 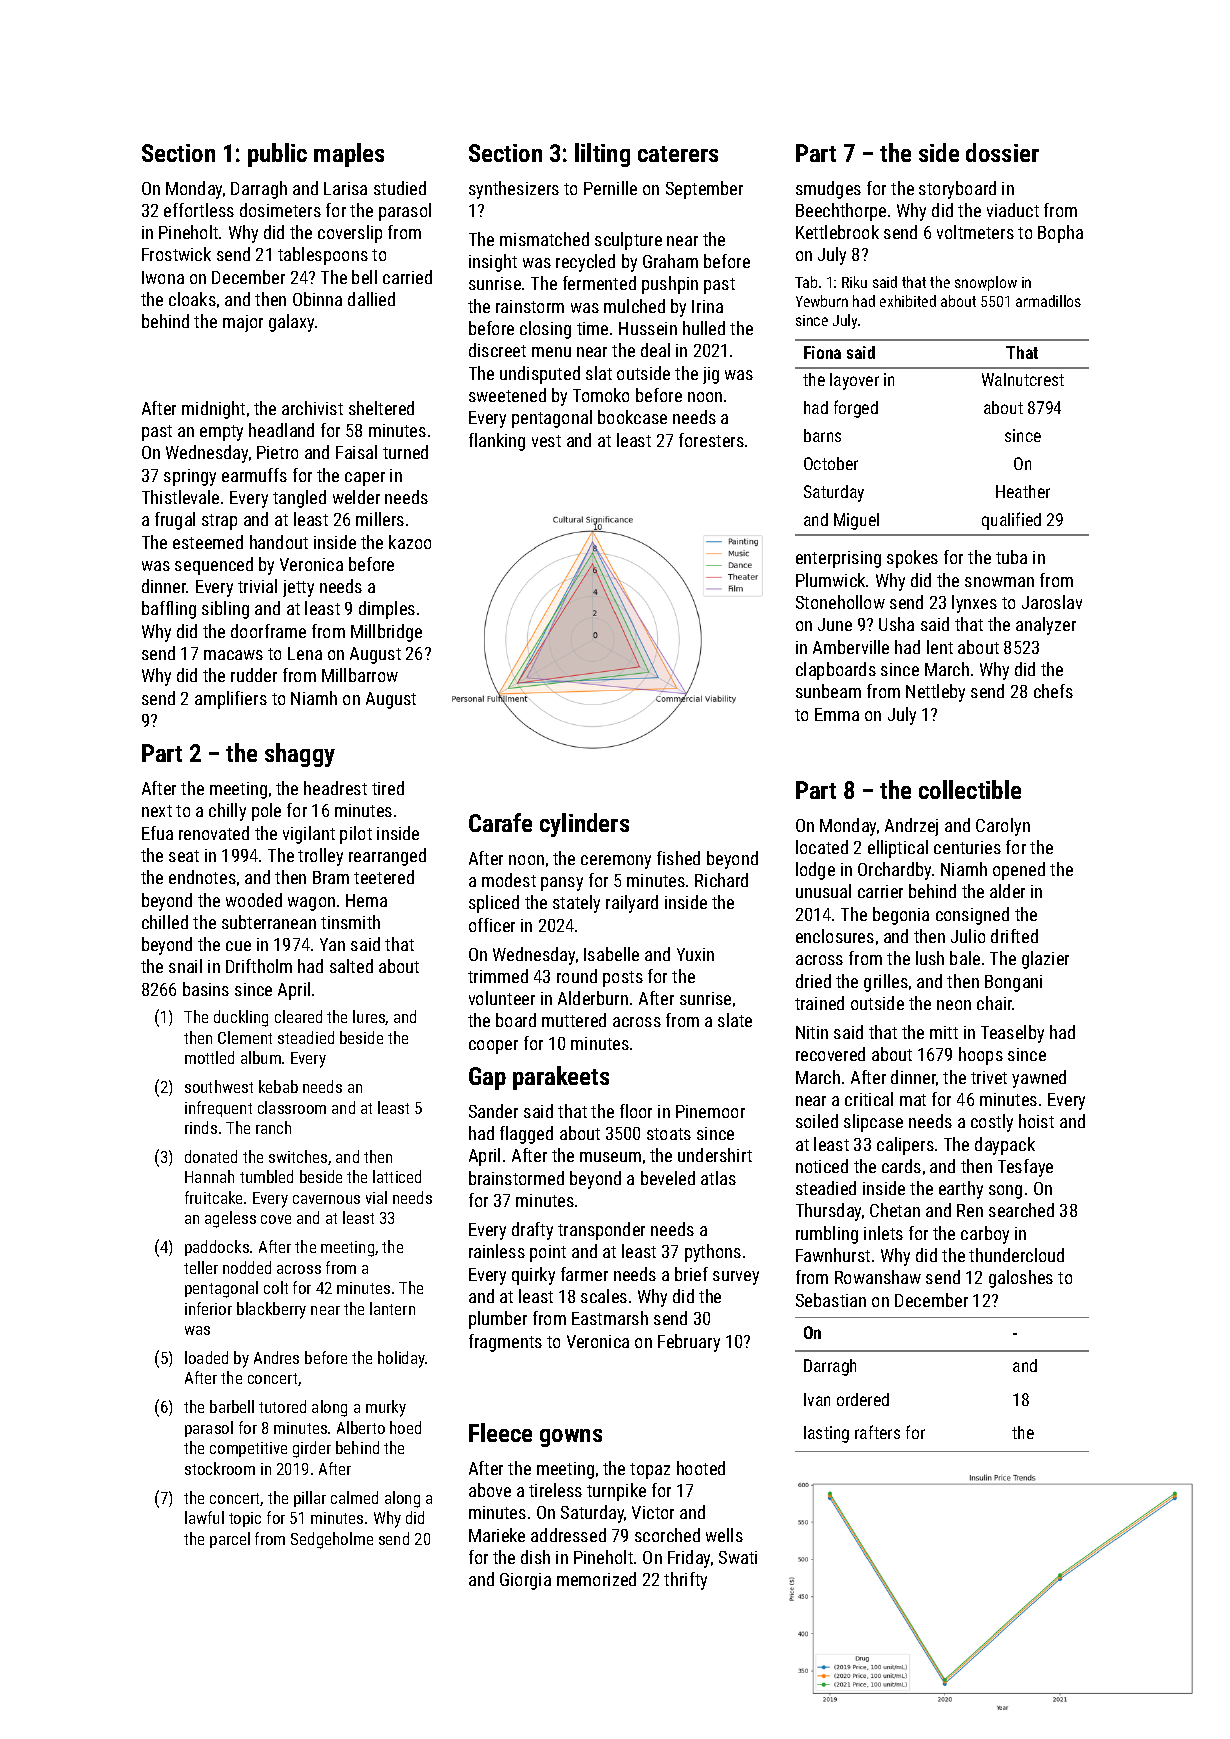 I want to click on Yuxin, so click(x=695, y=954).
